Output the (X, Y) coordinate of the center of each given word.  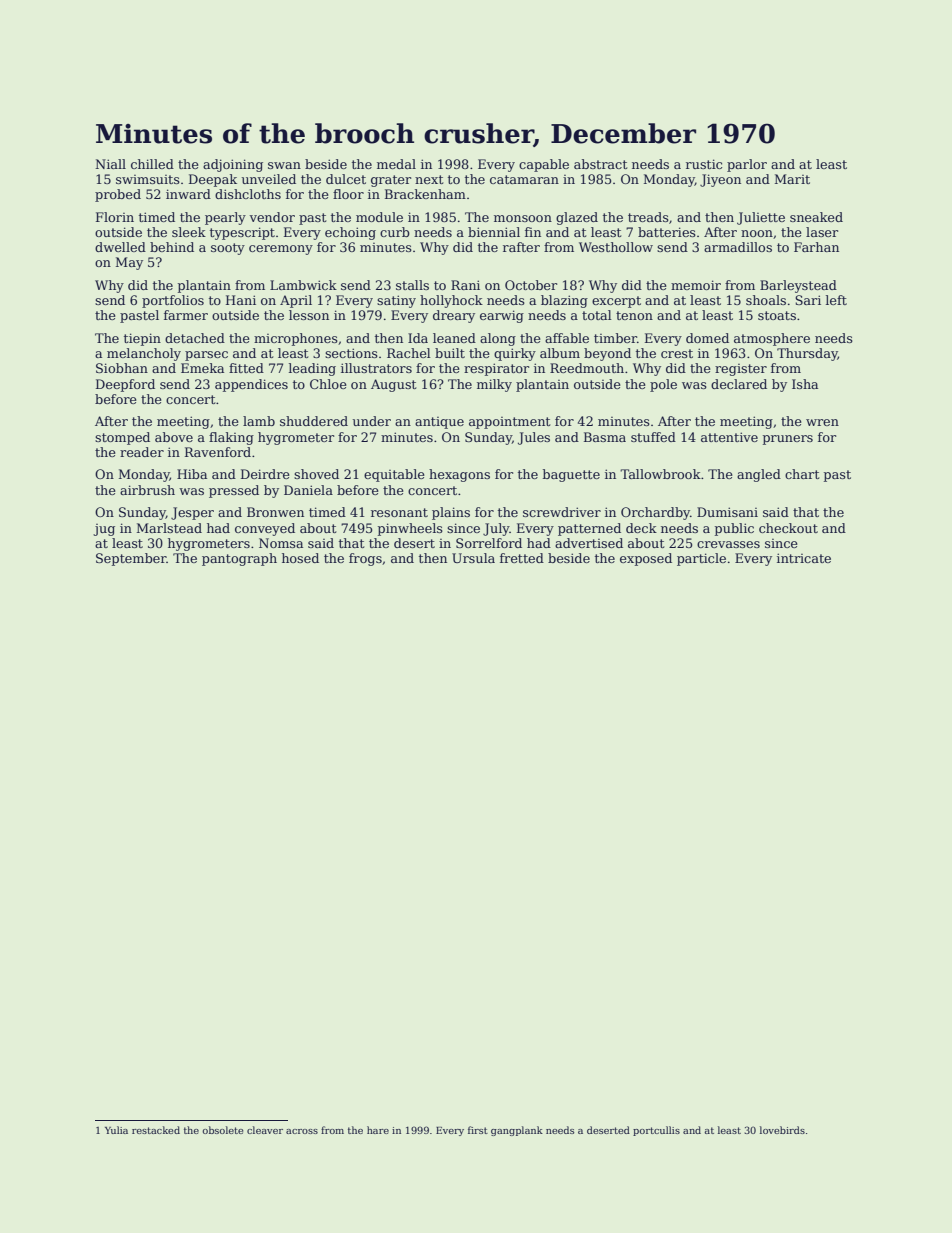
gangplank (517, 1131)
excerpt (616, 302)
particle (701, 559)
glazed (577, 218)
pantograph (239, 559)
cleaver (265, 1130)
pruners (788, 440)
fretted (522, 558)
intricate (804, 558)
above (174, 437)
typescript (242, 233)
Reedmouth (587, 368)
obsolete (222, 1130)
